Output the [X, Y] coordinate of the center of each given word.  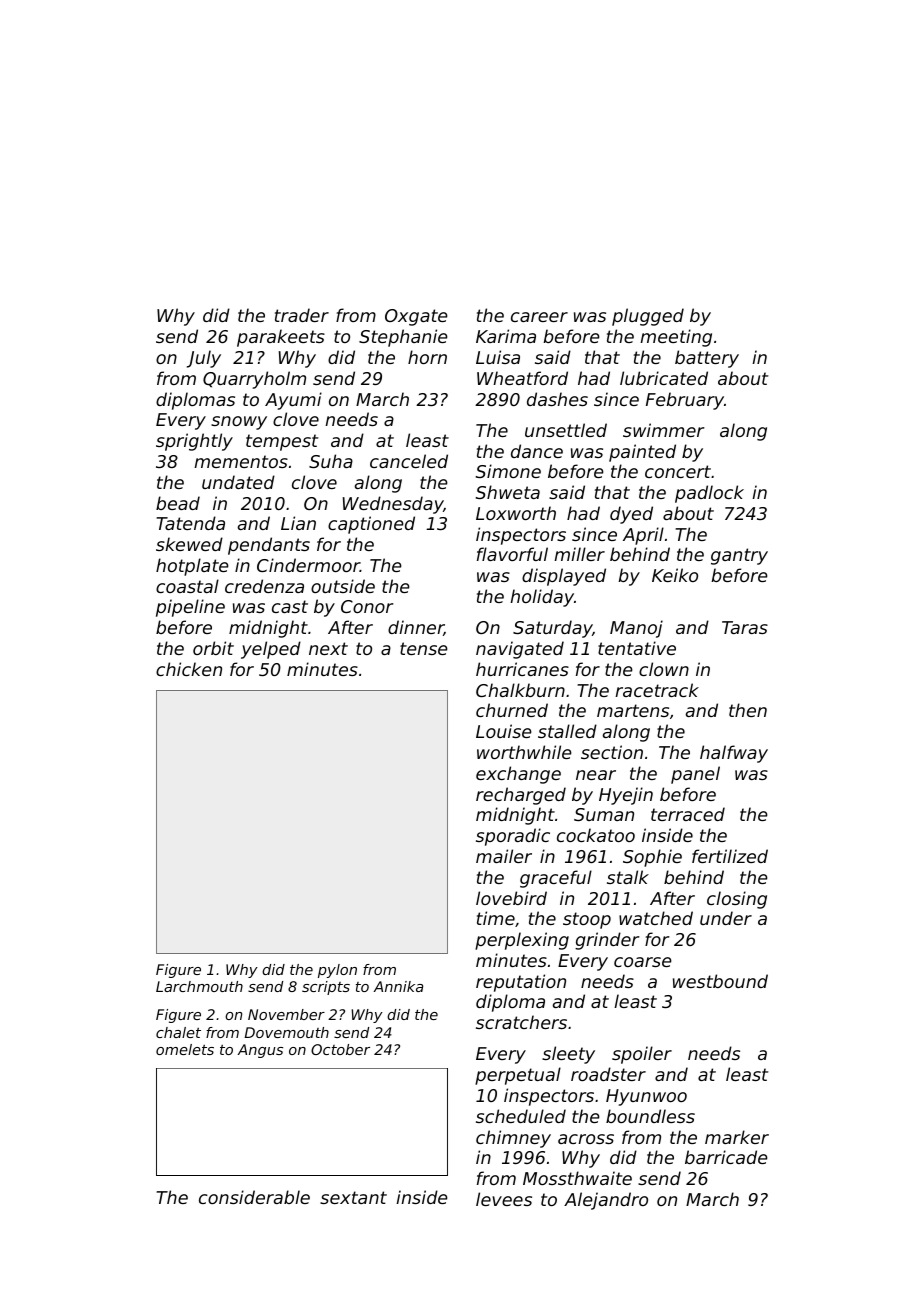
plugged [648, 317]
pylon [337, 971]
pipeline [190, 608]
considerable [254, 1197]
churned [512, 710]
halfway [734, 754]
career [539, 317]
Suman [604, 814]
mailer [504, 856]
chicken [189, 669]
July [204, 359]
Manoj [636, 629]
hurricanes [522, 669]
